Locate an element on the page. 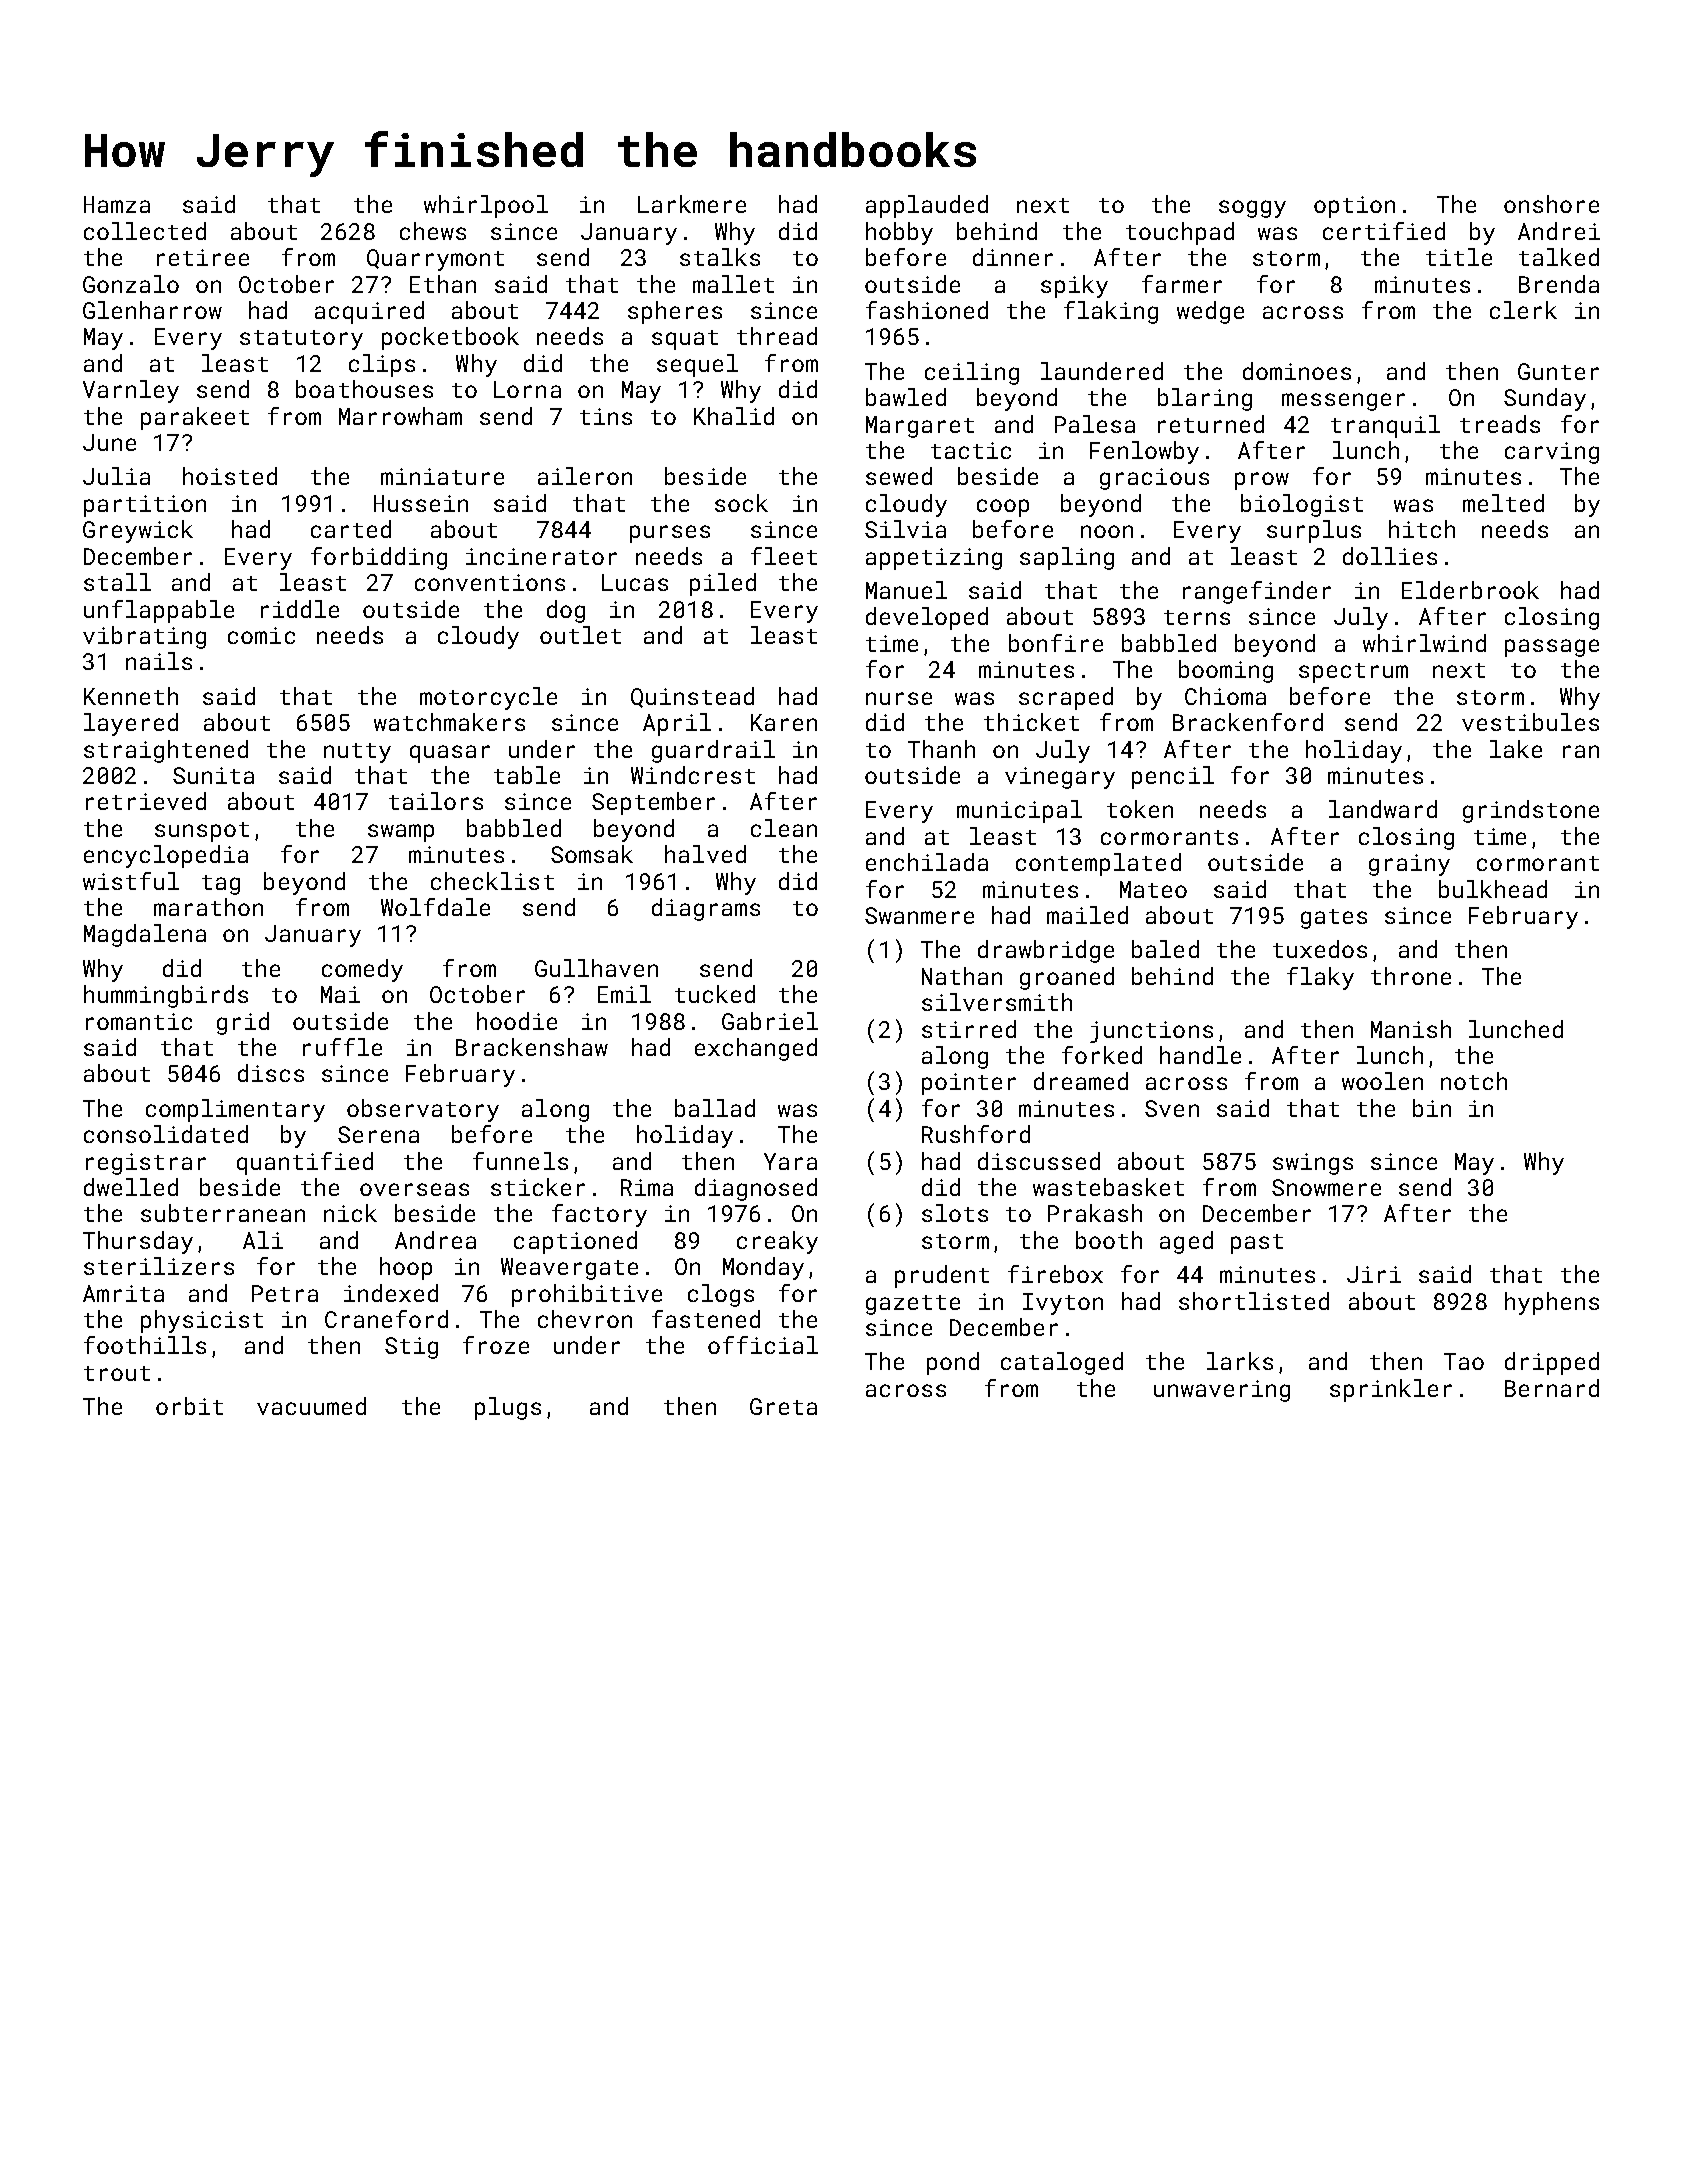 The width and height of the page is (1683, 2178). landward is located at coordinates (1383, 809).
